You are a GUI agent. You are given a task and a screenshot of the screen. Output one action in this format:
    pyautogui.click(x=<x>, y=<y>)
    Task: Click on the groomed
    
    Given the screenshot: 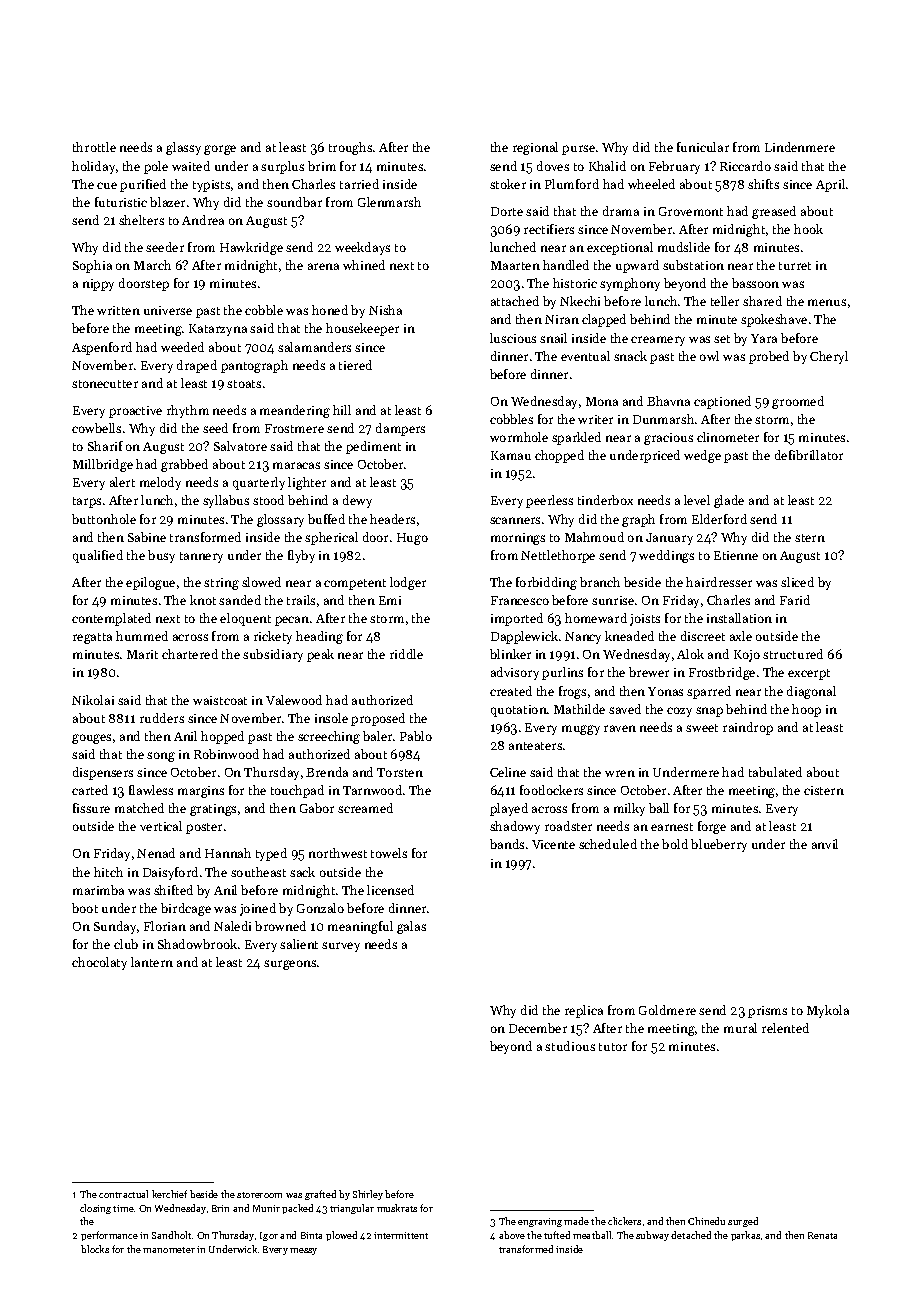 What is the action you would take?
    pyautogui.click(x=798, y=402)
